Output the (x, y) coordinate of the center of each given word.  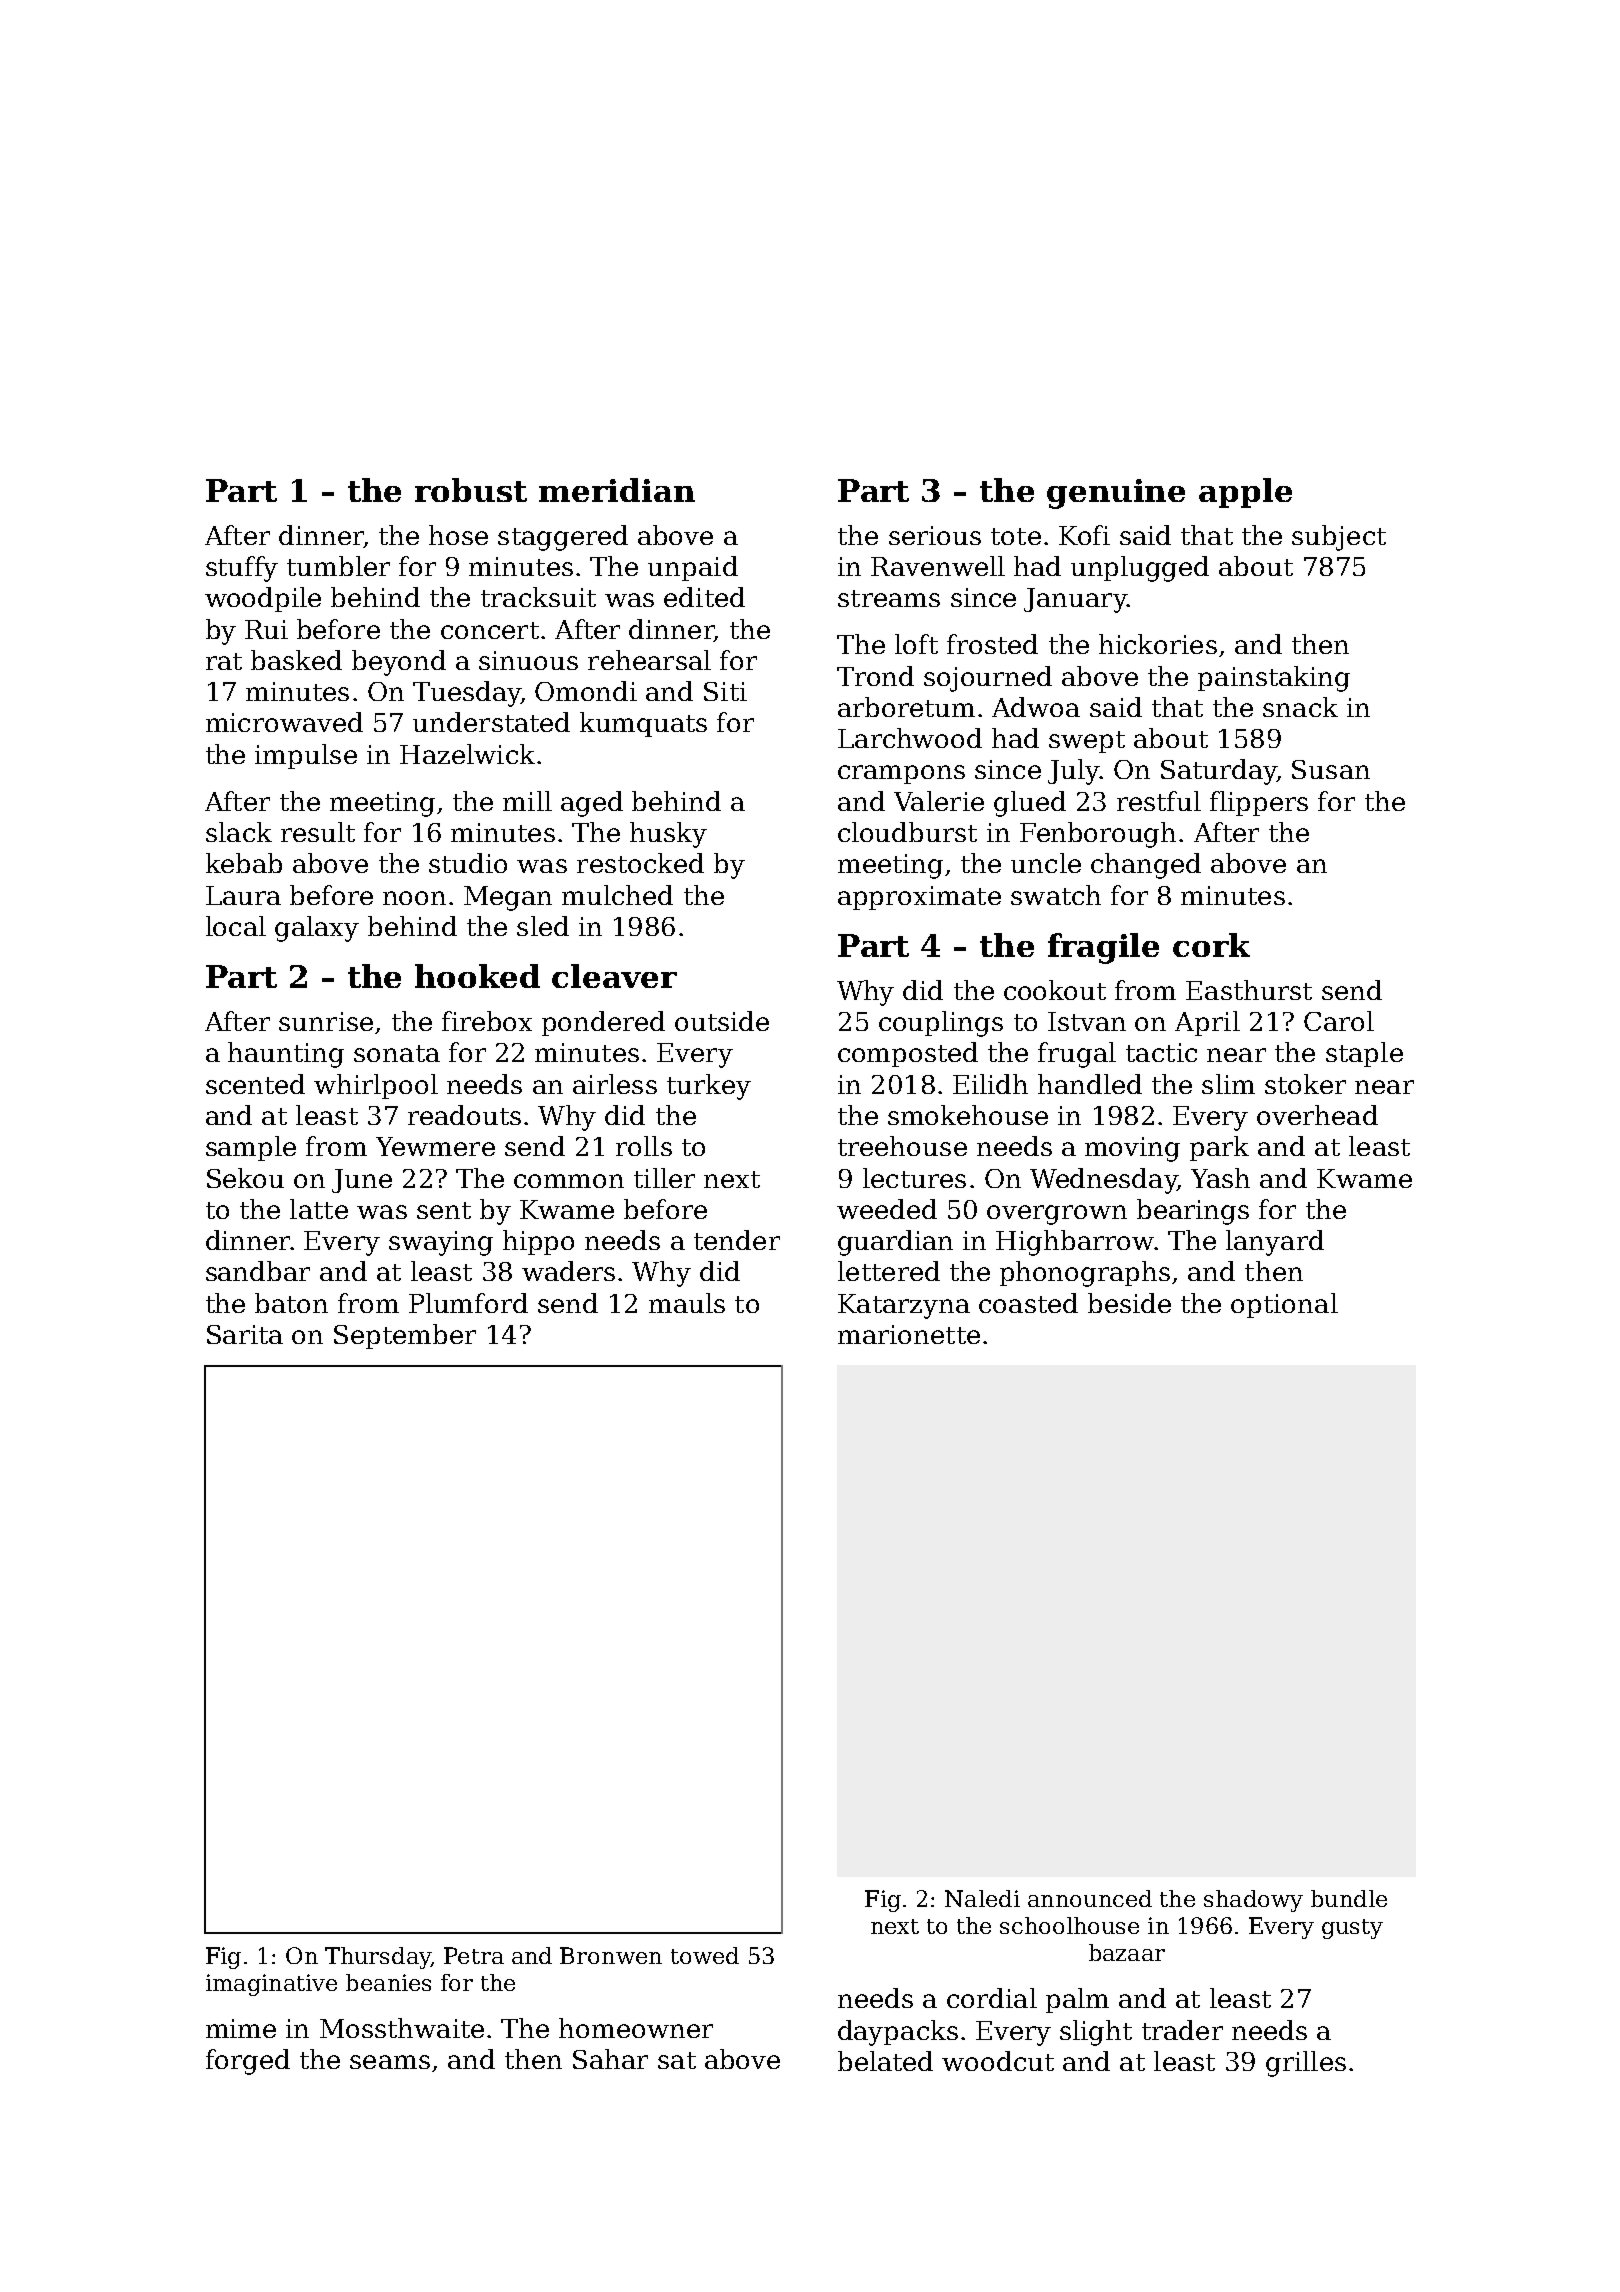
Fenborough (1098, 835)
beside (1129, 1303)
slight (1096, 2033)
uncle (1046, 863)
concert (490, 630)
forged (248, 2062)
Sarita (245, 1334)
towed (705, 1955)
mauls (687, 1303)
